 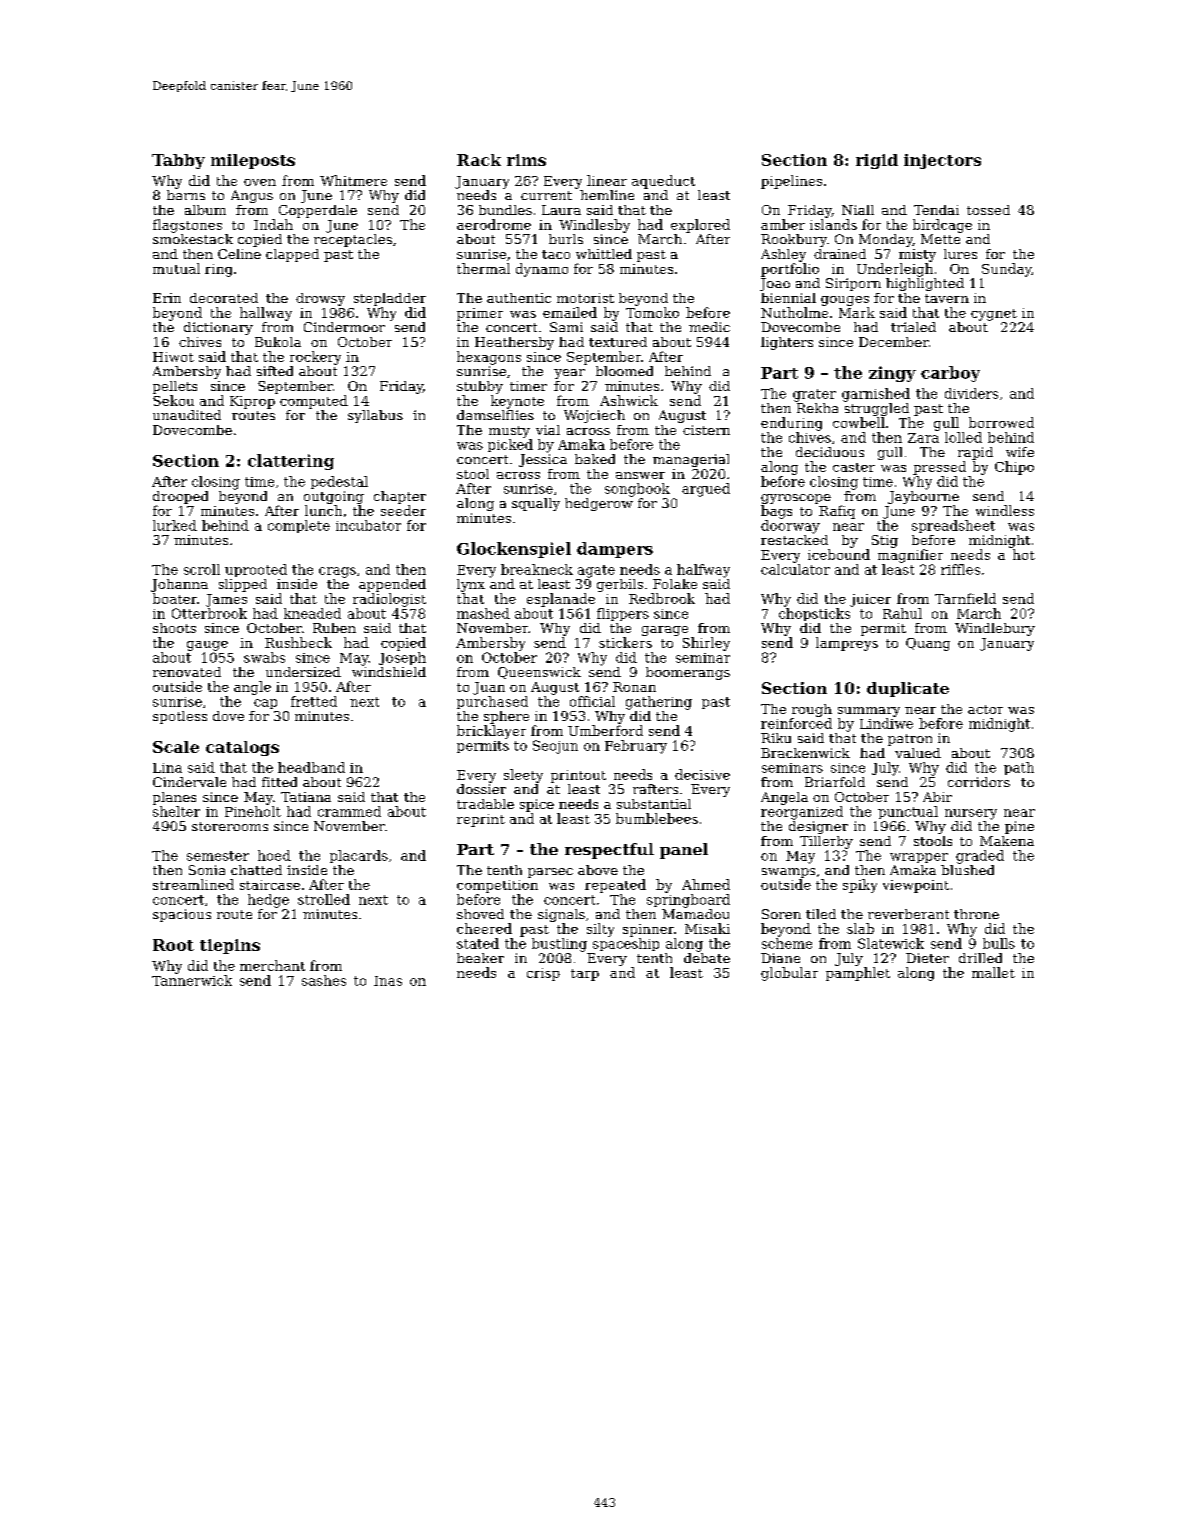 I want to click on complete, so click(x=299, y=526).
